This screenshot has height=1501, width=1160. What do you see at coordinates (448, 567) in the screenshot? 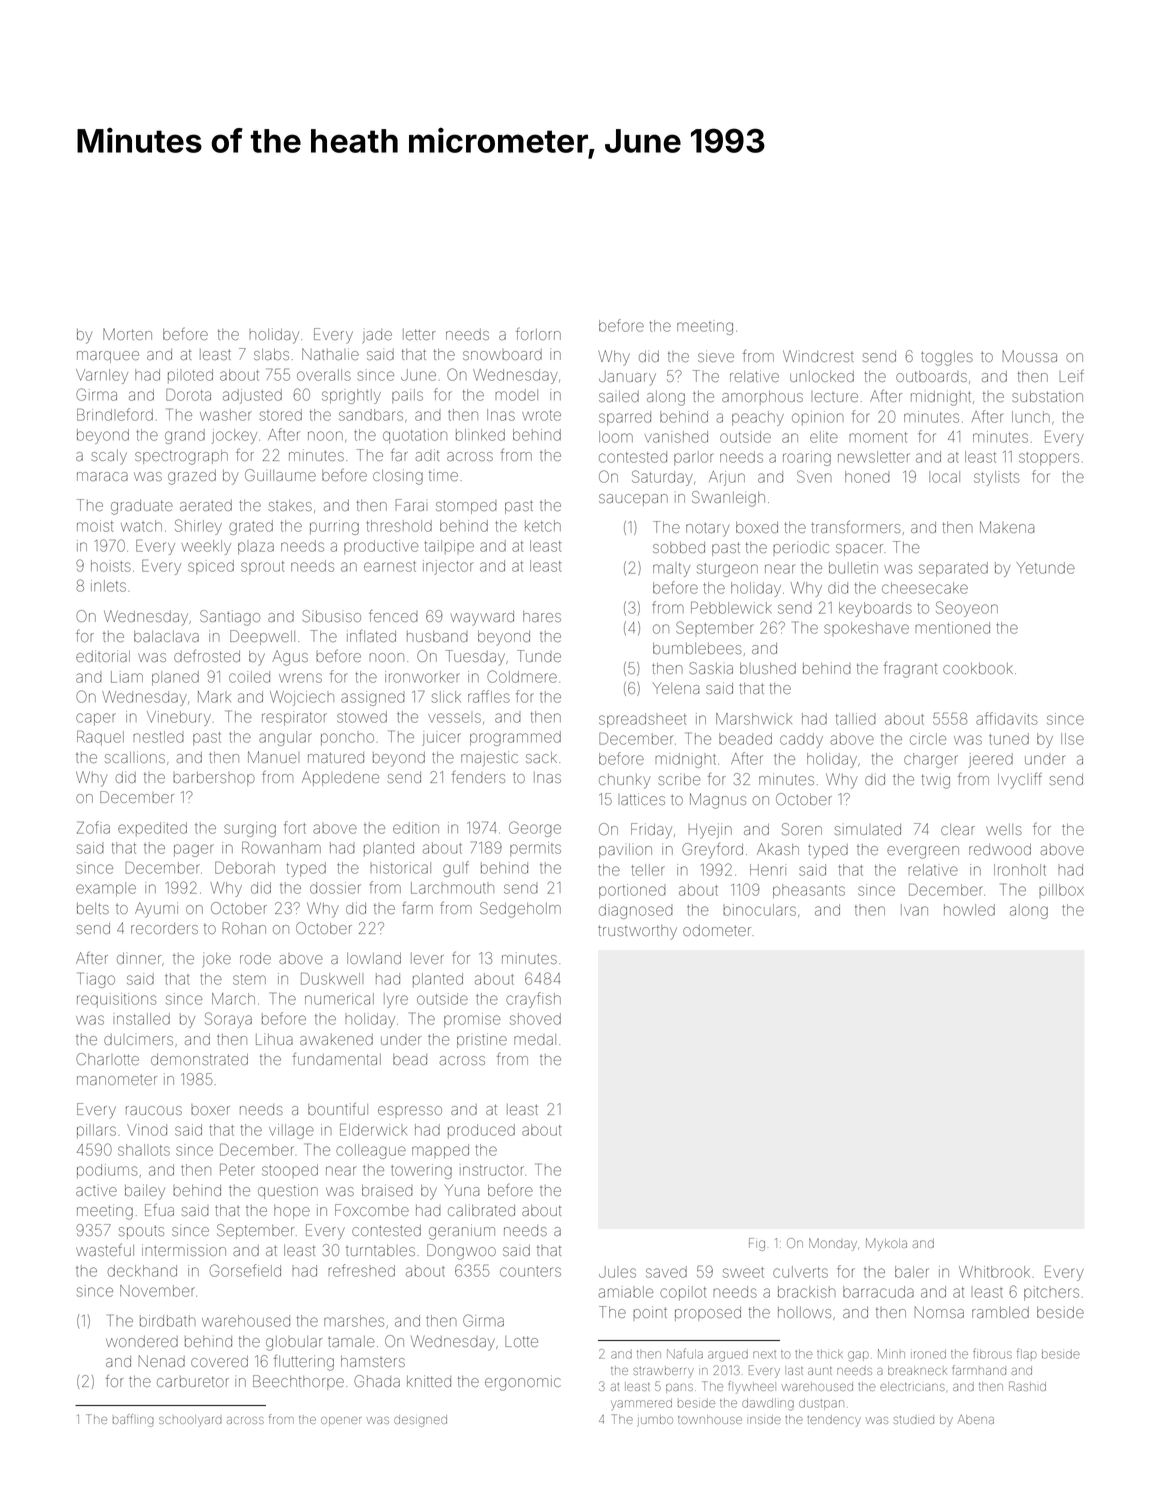
I see `injector` at bounding box center [448, 567].
